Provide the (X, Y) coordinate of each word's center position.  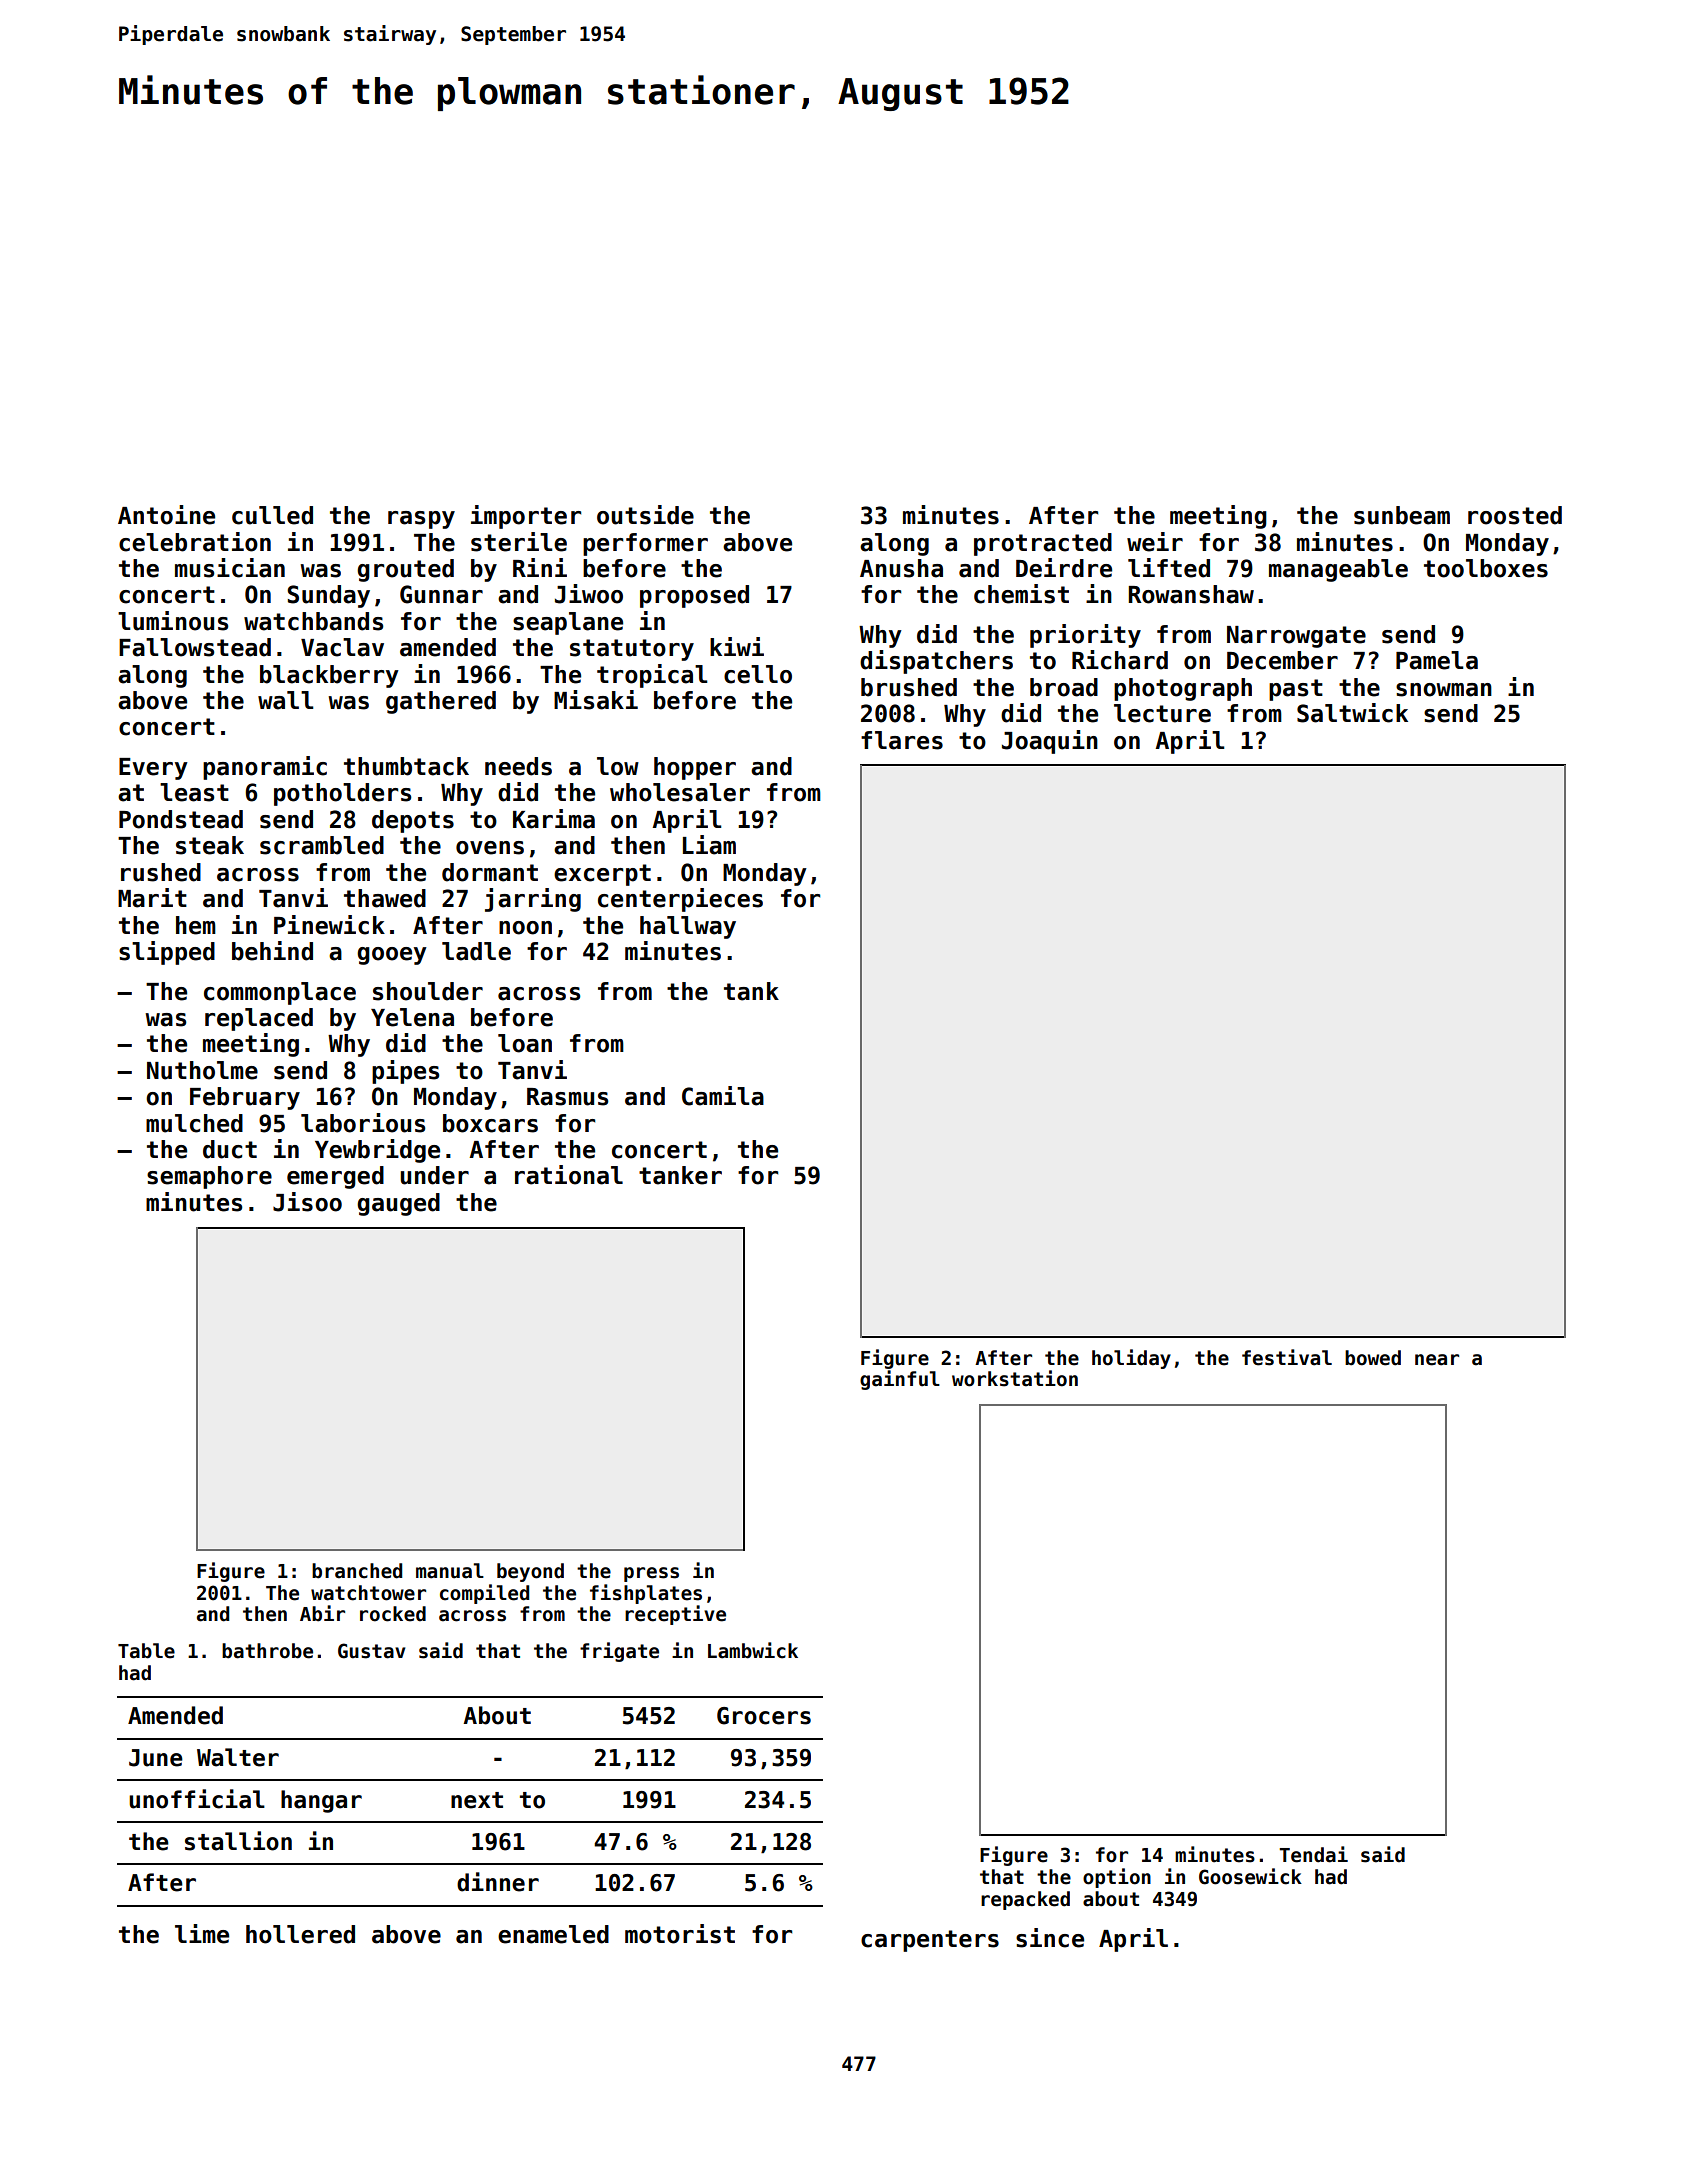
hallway (688, 927)
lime (202, 1934)
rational (569, 1175)
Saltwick (1352, 713)
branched (357, 1571)
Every (153, 769)
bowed (1373, 1358)
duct (230, 1149)
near (1437, 1360)
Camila (723, 1096)
